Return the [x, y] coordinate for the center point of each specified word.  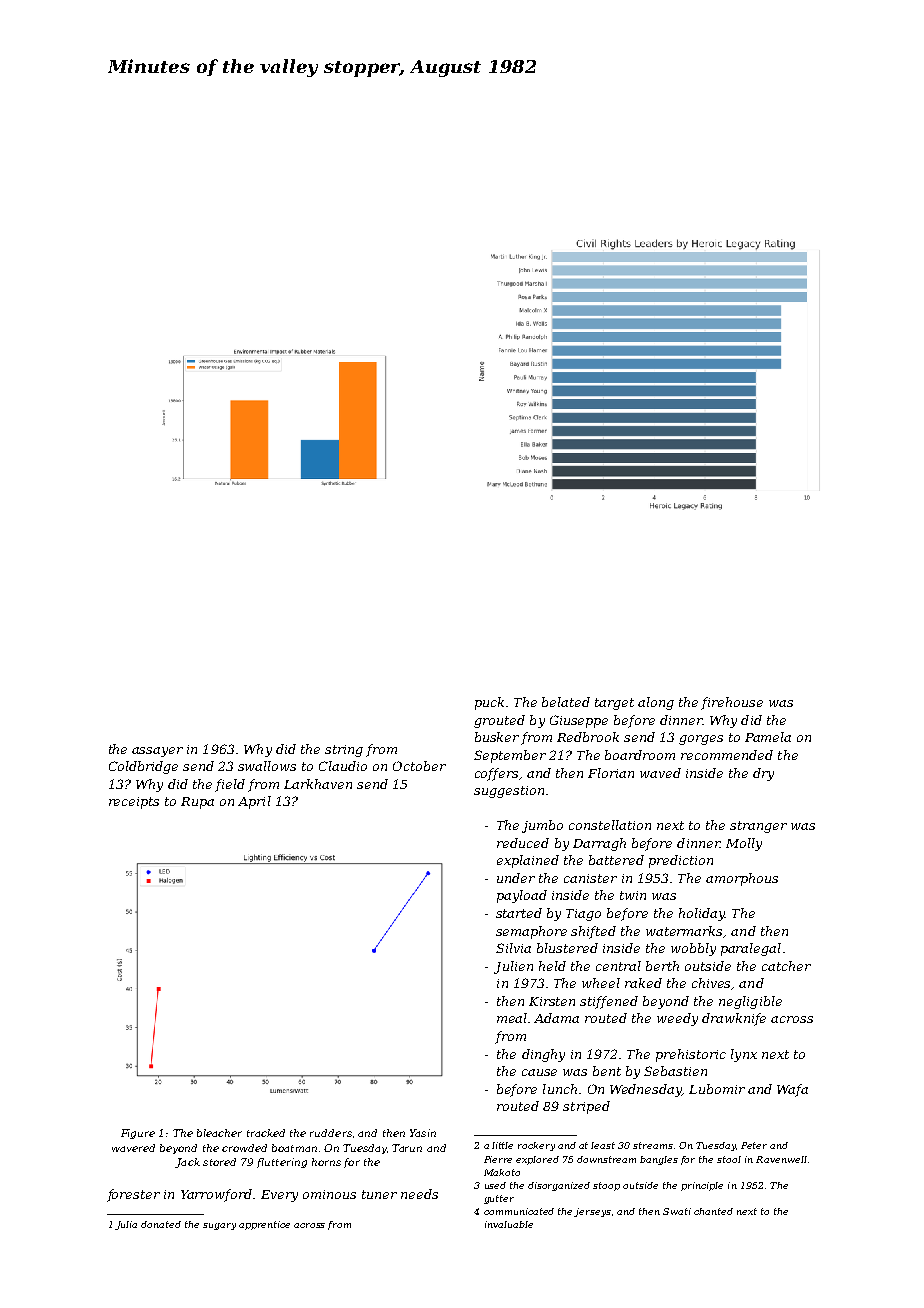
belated [566, 702]
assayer [157, 752]
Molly [744, 844]
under [516, 878]
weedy [677, 1019]
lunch [560, 1089]
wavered [133, 1148]
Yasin [423, 1133]
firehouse [732, 703]
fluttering [282, 1163]
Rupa [197, 803]
